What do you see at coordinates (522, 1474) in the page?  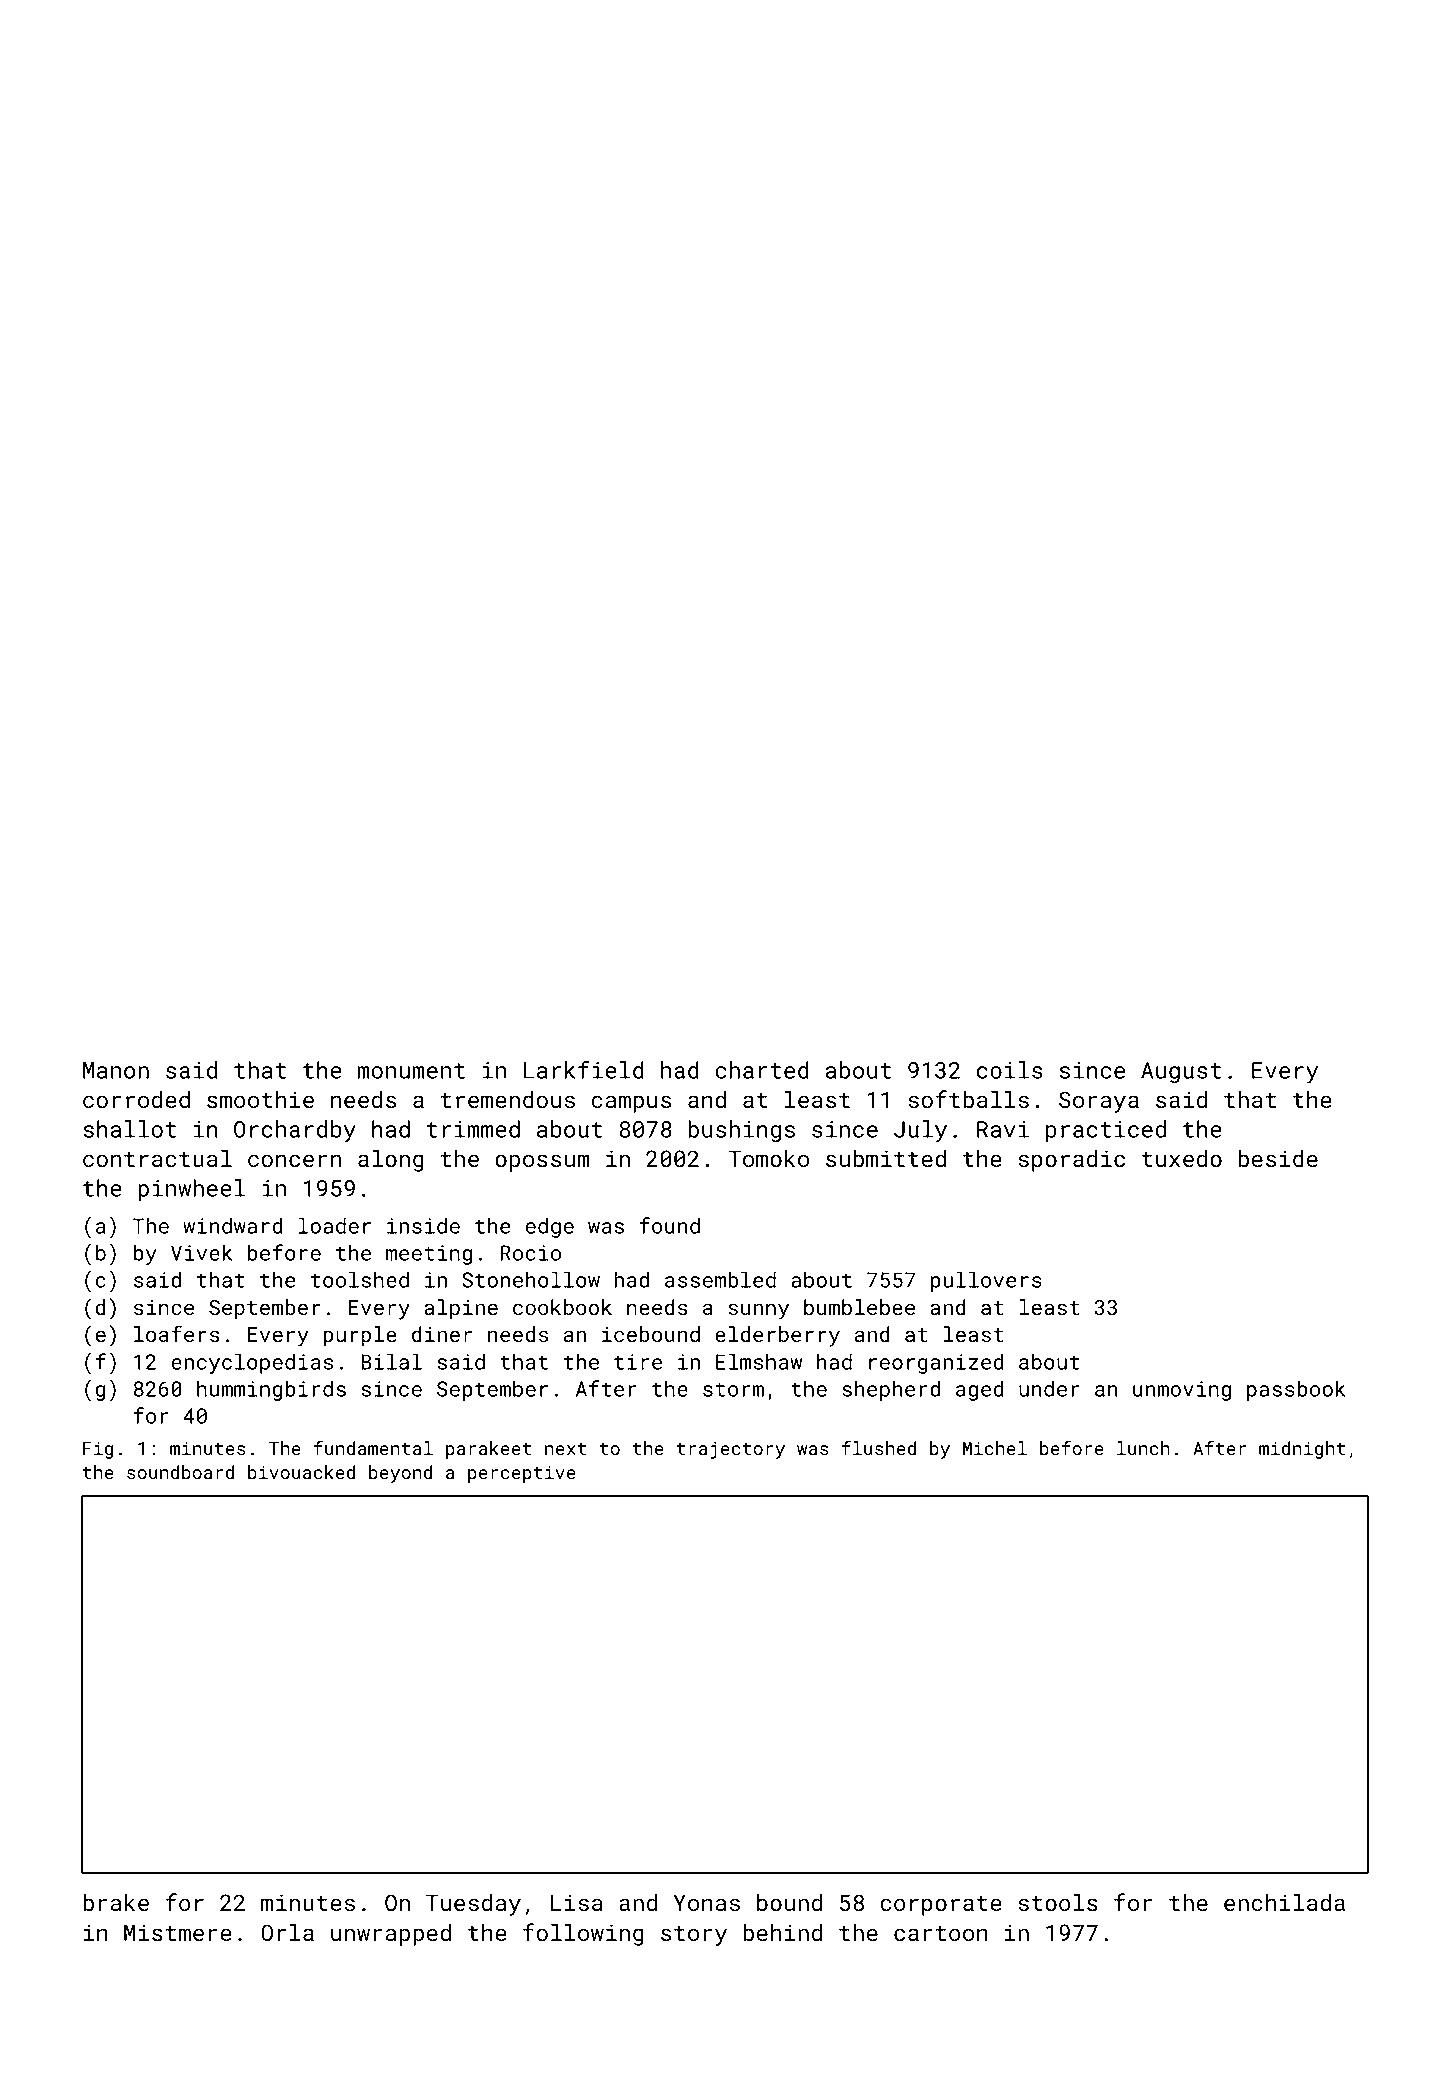 I see `perceptive` at bounding box center [522, 1474].
